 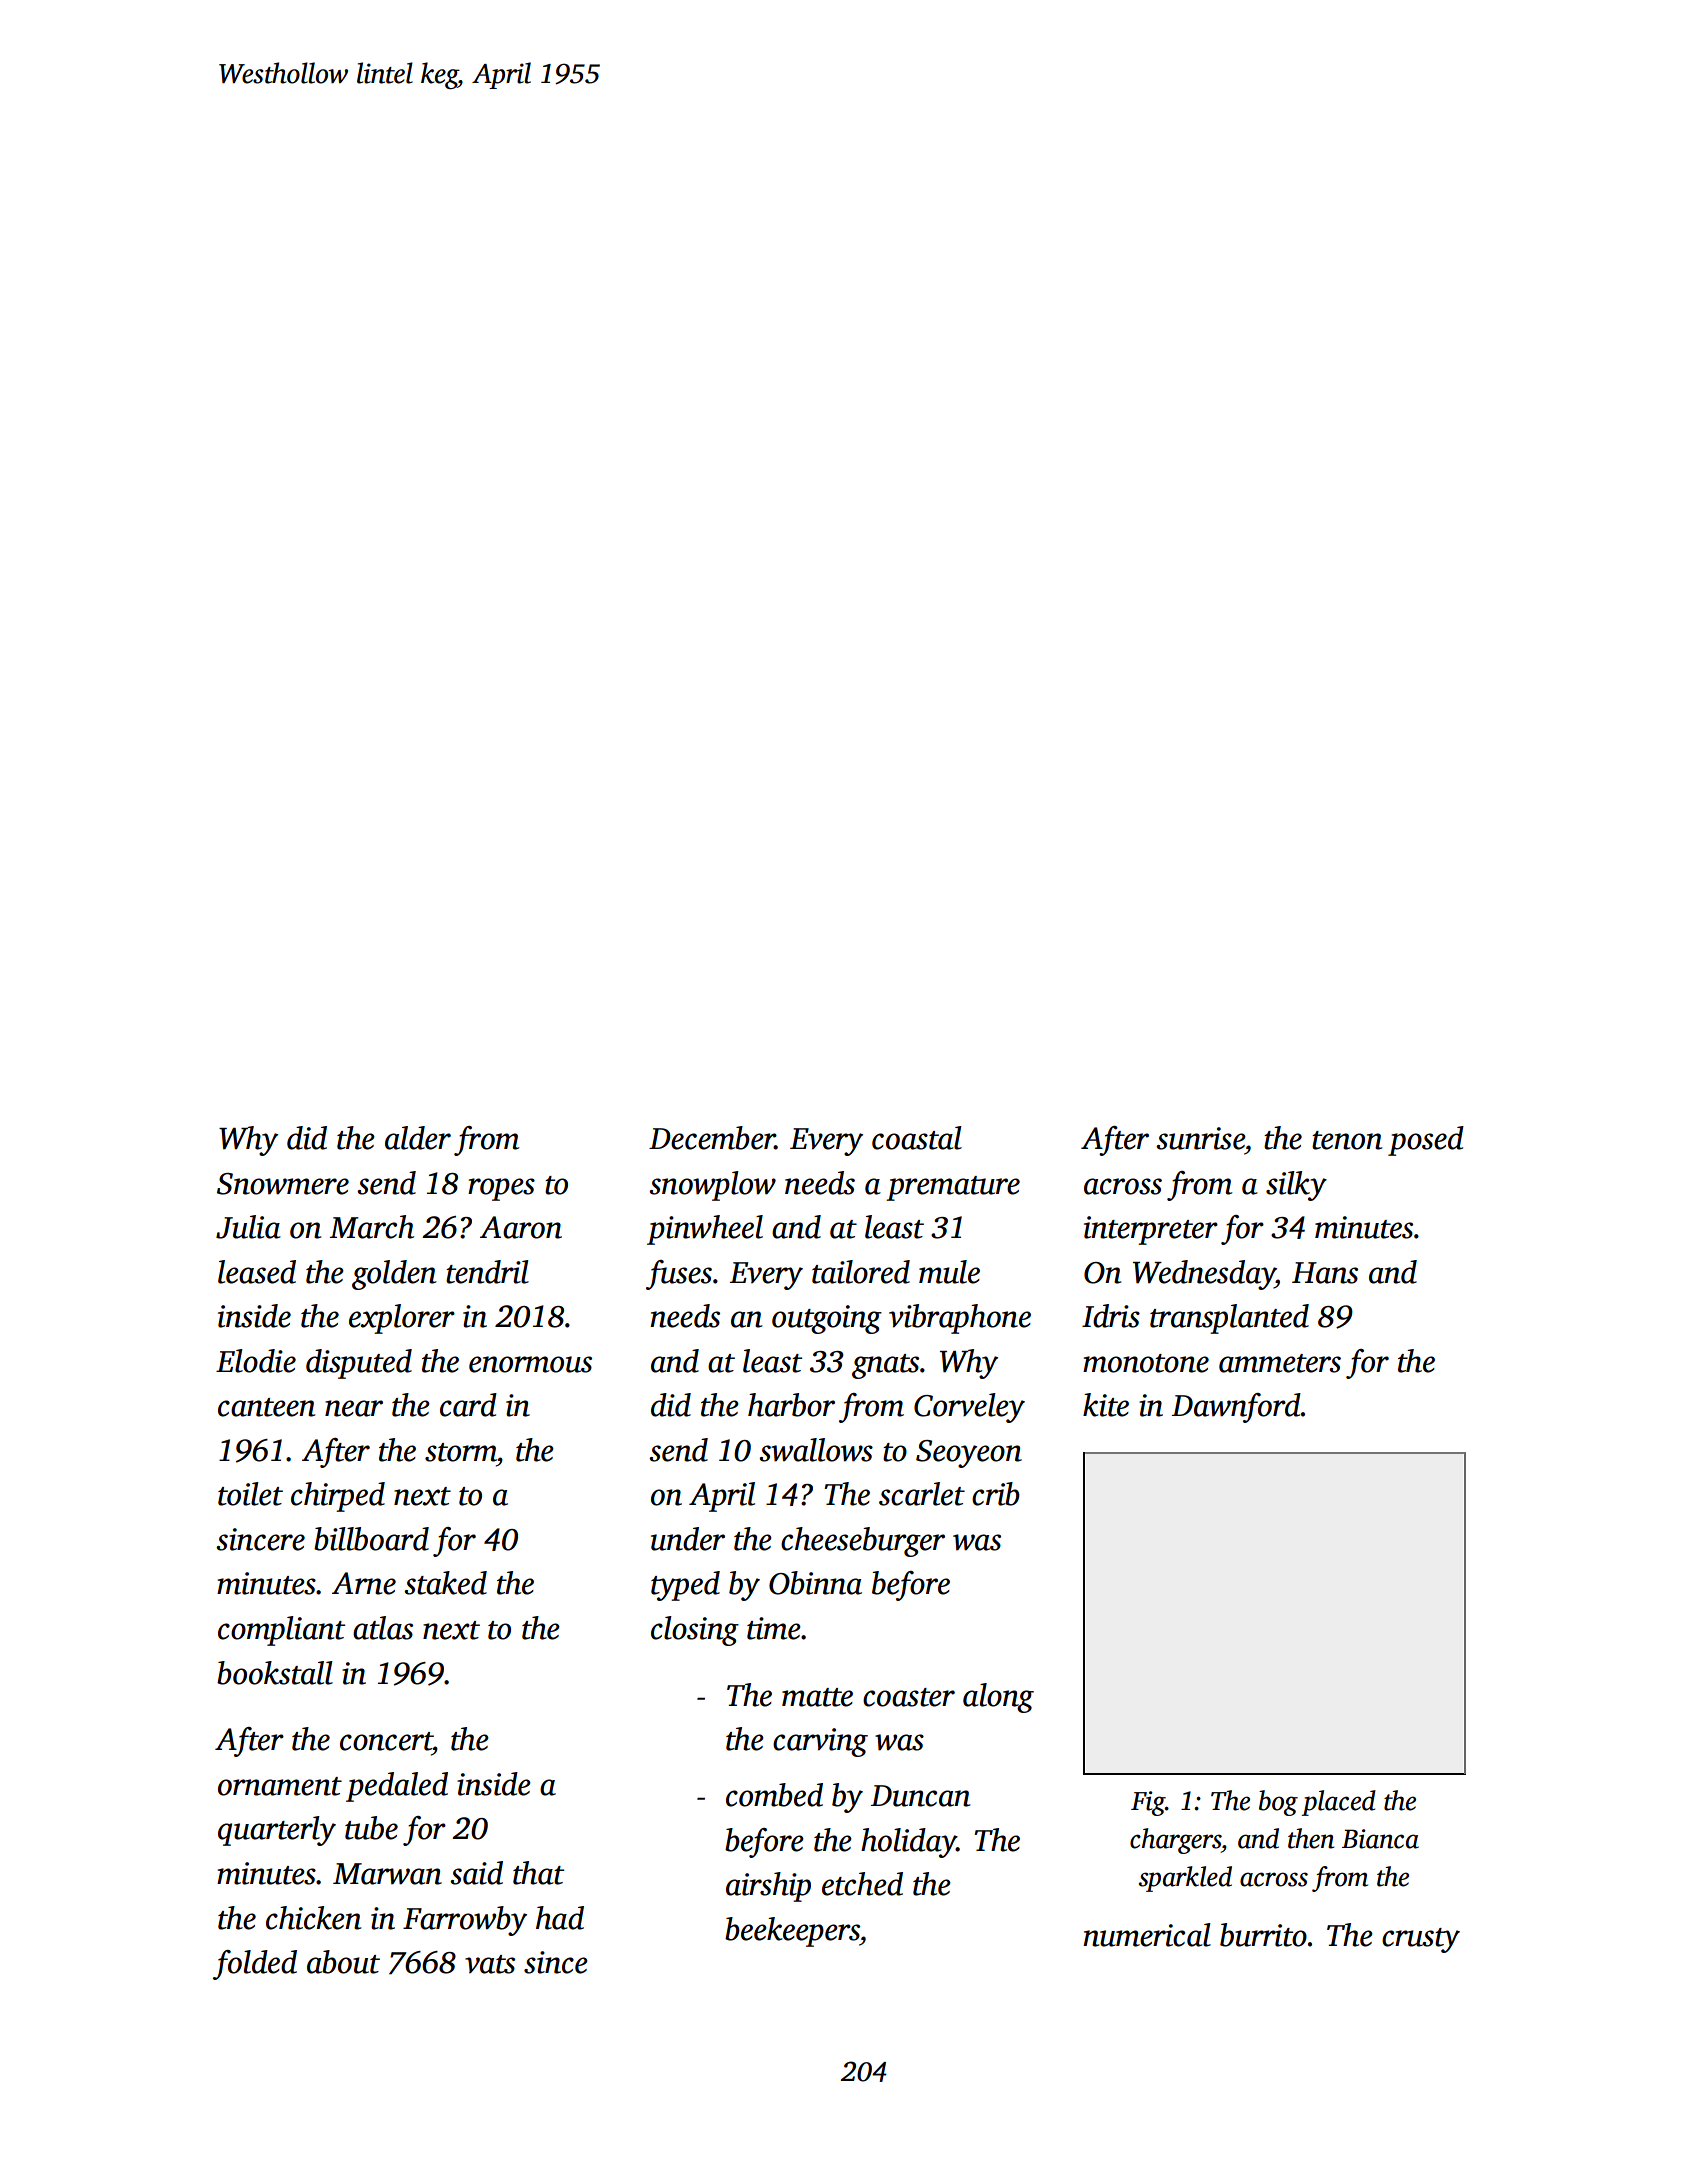 I want to click on quarterly, so click(x=277, y=1831).
